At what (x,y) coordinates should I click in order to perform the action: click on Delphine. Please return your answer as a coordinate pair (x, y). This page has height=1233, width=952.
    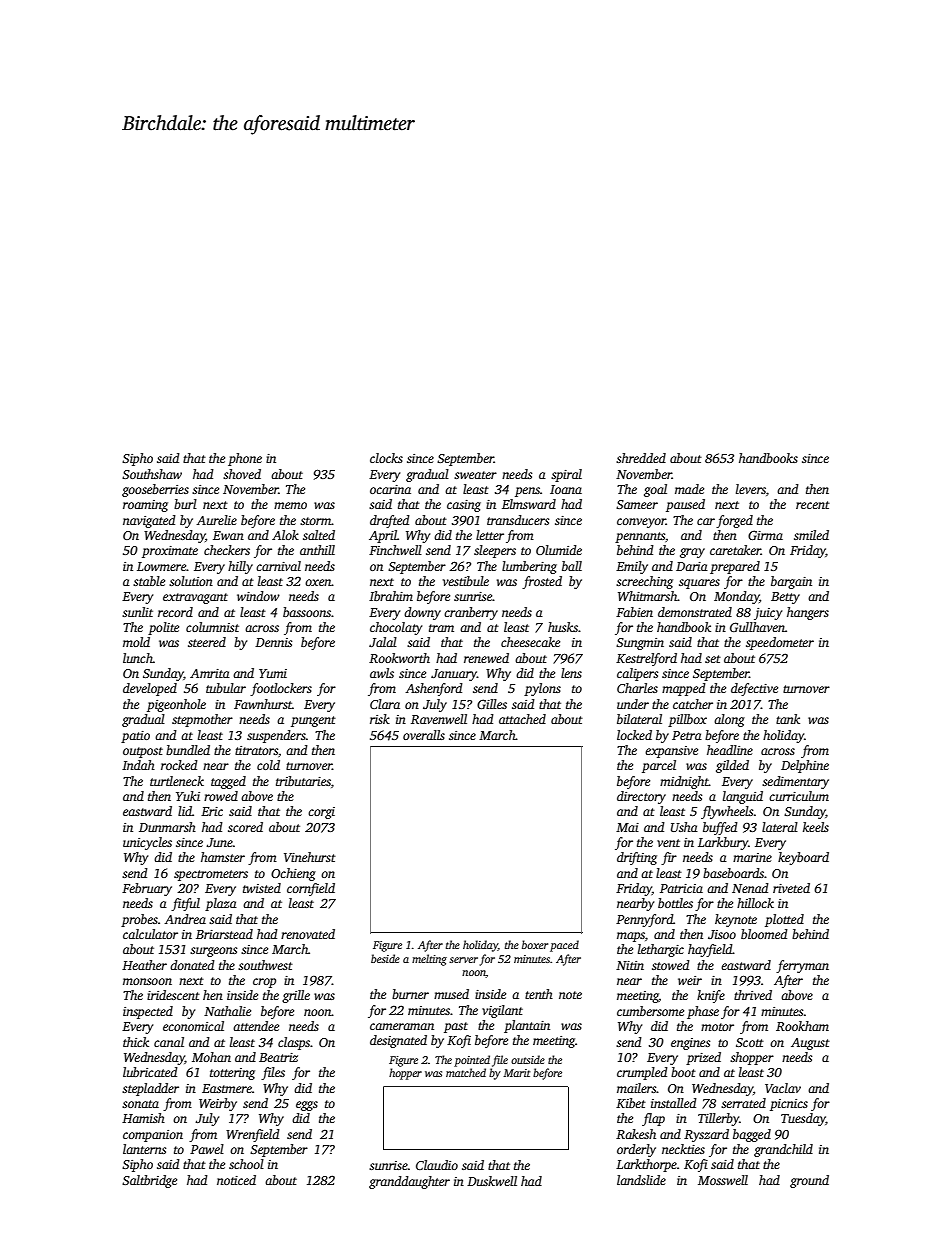
    Looking at the image, I should click on (805, 766).
